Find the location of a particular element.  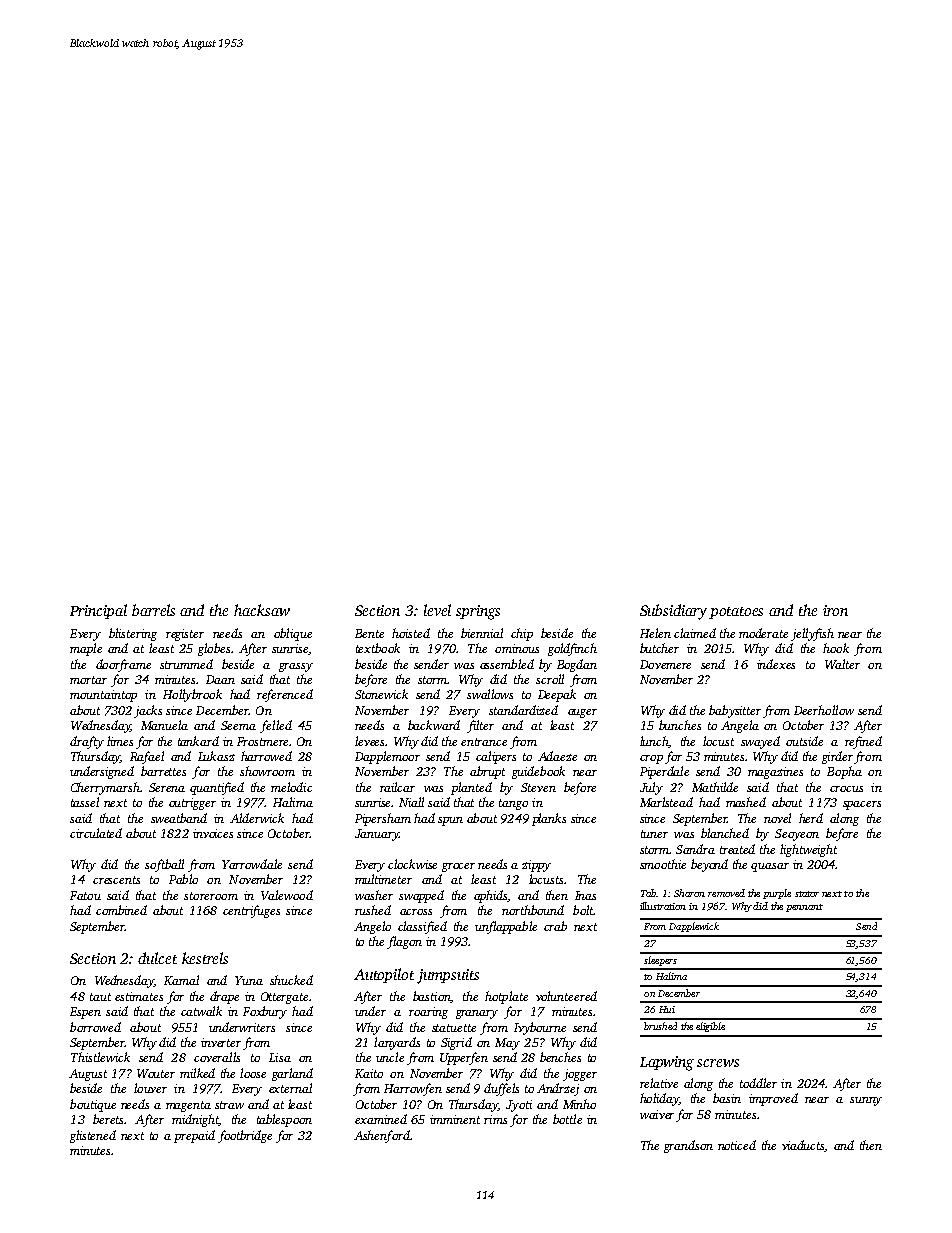

Subsidiary is located at coordinates (673, 612).
